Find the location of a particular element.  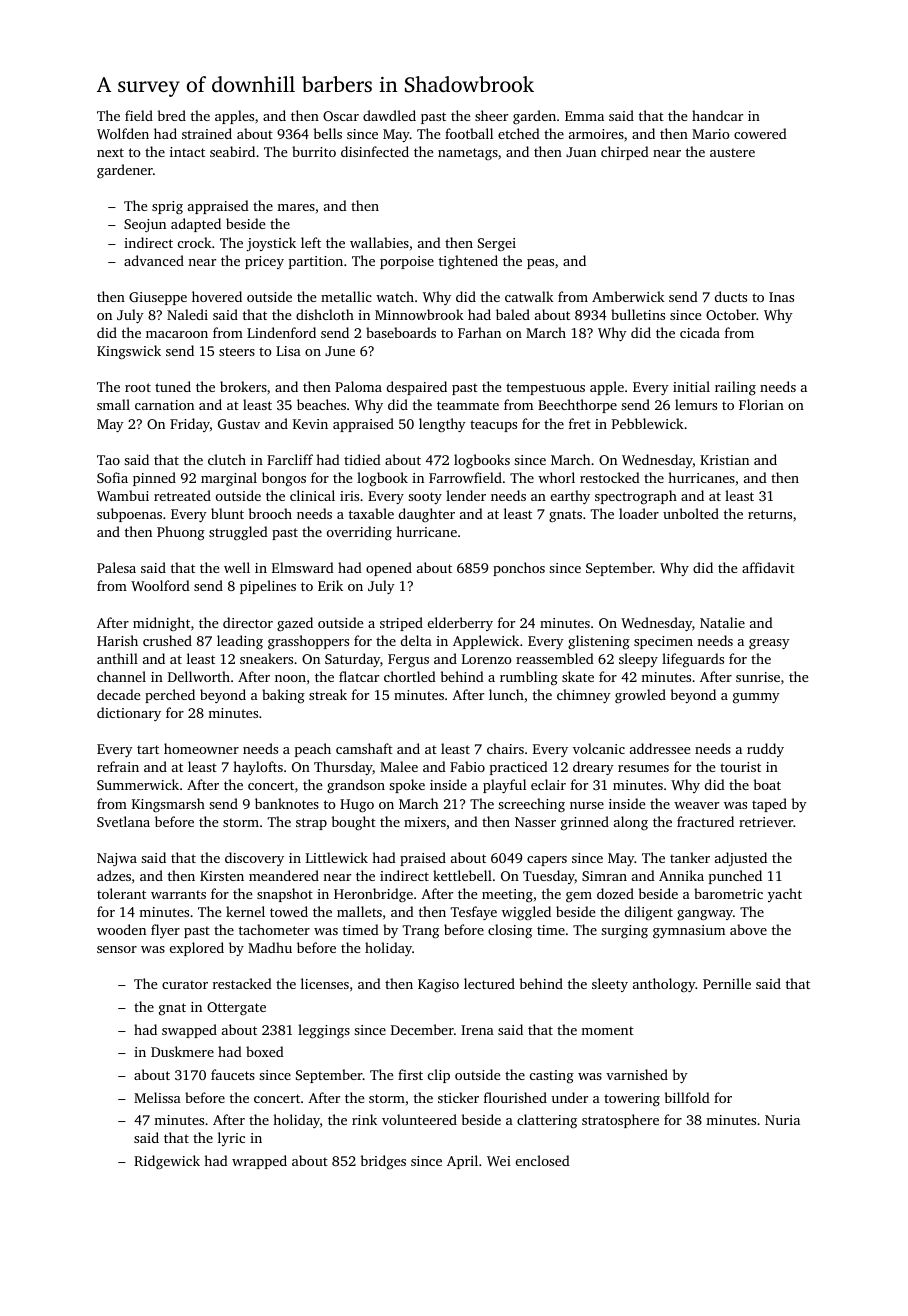

bred is located at coordinates (172, 115).
